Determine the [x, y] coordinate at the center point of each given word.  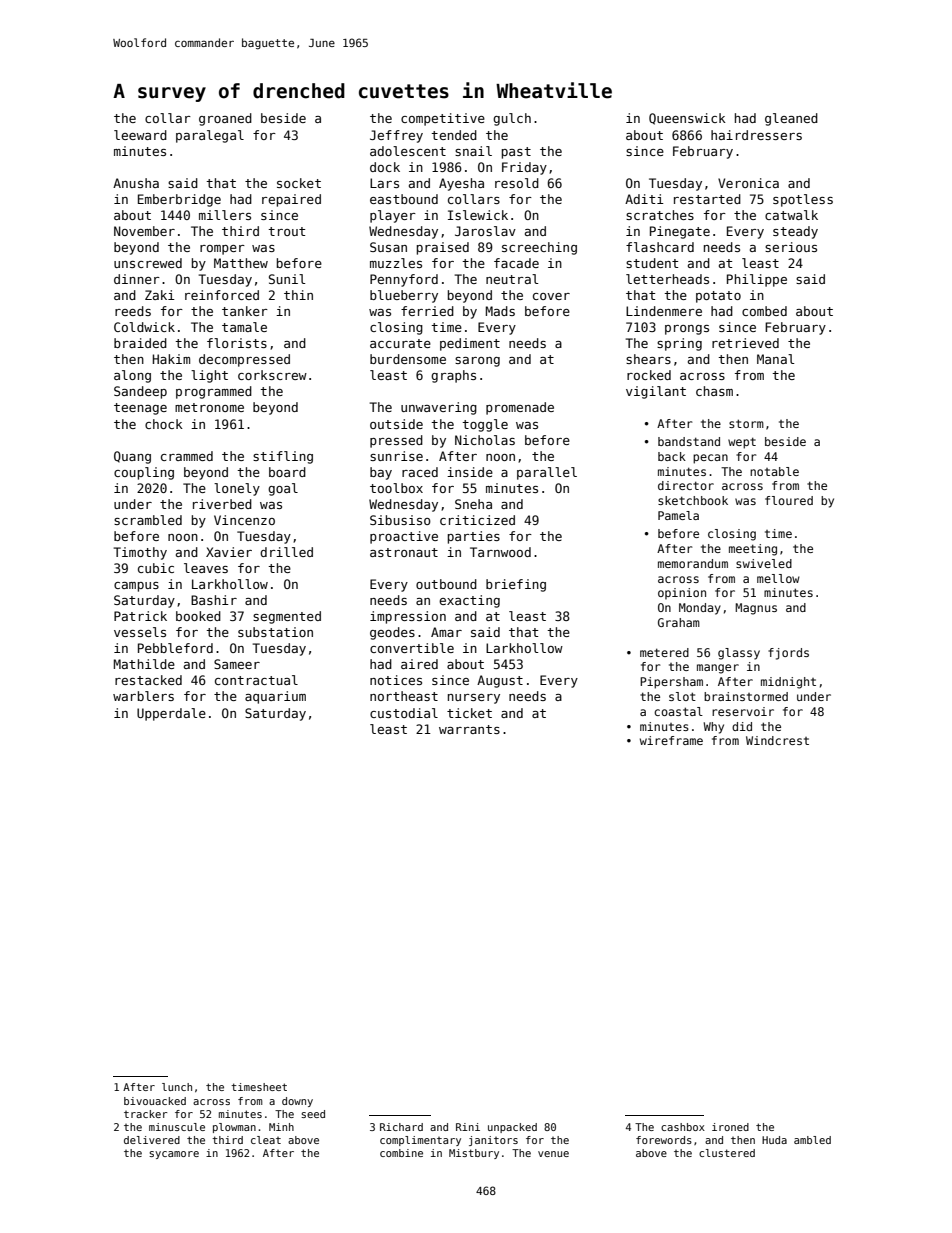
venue [553, 1154]
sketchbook [693, 500]
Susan [388, 247]
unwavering [439, 408]
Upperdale [171, 714]
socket [299, 183]
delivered [152, 1140]
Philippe [757, 280]
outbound [446, 584]
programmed [214, 392]
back [672, 456]
